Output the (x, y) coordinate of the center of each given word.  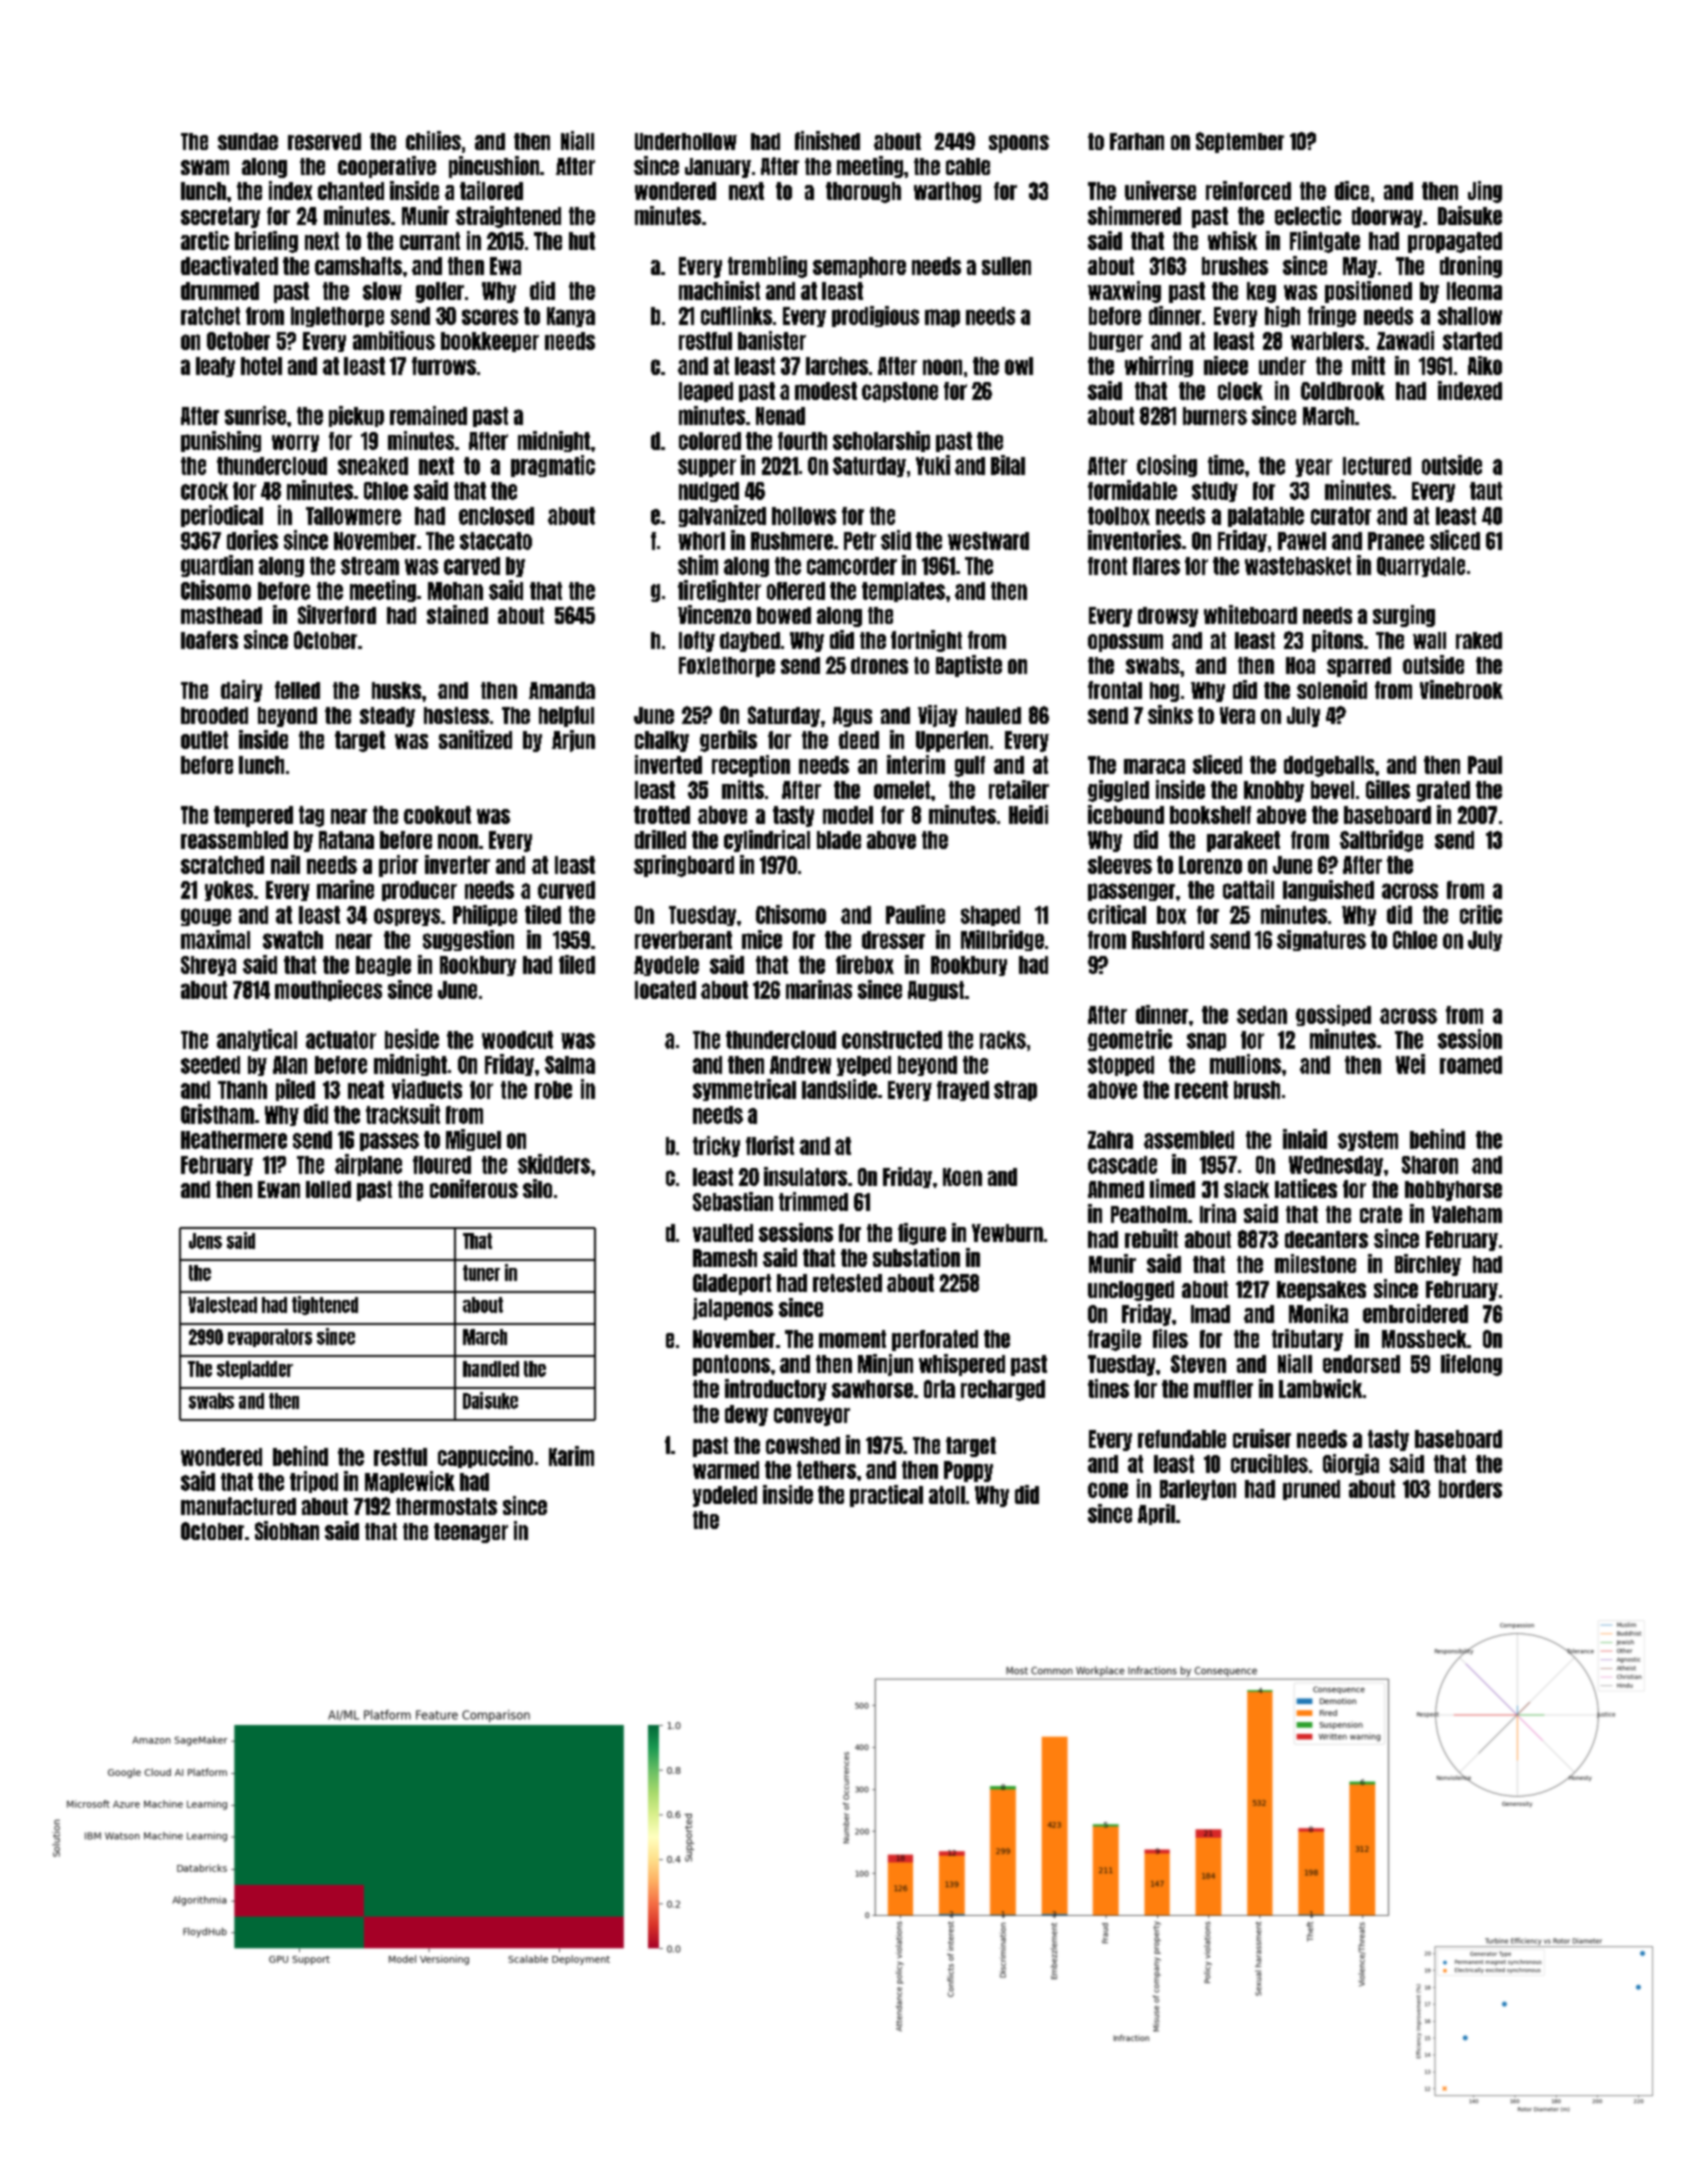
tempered (253, 816)
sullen (1006, 266)
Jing (1485, 192)
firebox (865, 964)
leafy (215, 367)
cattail (1248, 889)
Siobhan (287, 1530)
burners (1215, 416)
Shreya (208, 966)
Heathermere (234, 1140)
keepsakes (1321, 1291)
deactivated (229, 265)
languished (1328, 890)
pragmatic (553, 466)
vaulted (723, 1233)
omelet (902, 790)
